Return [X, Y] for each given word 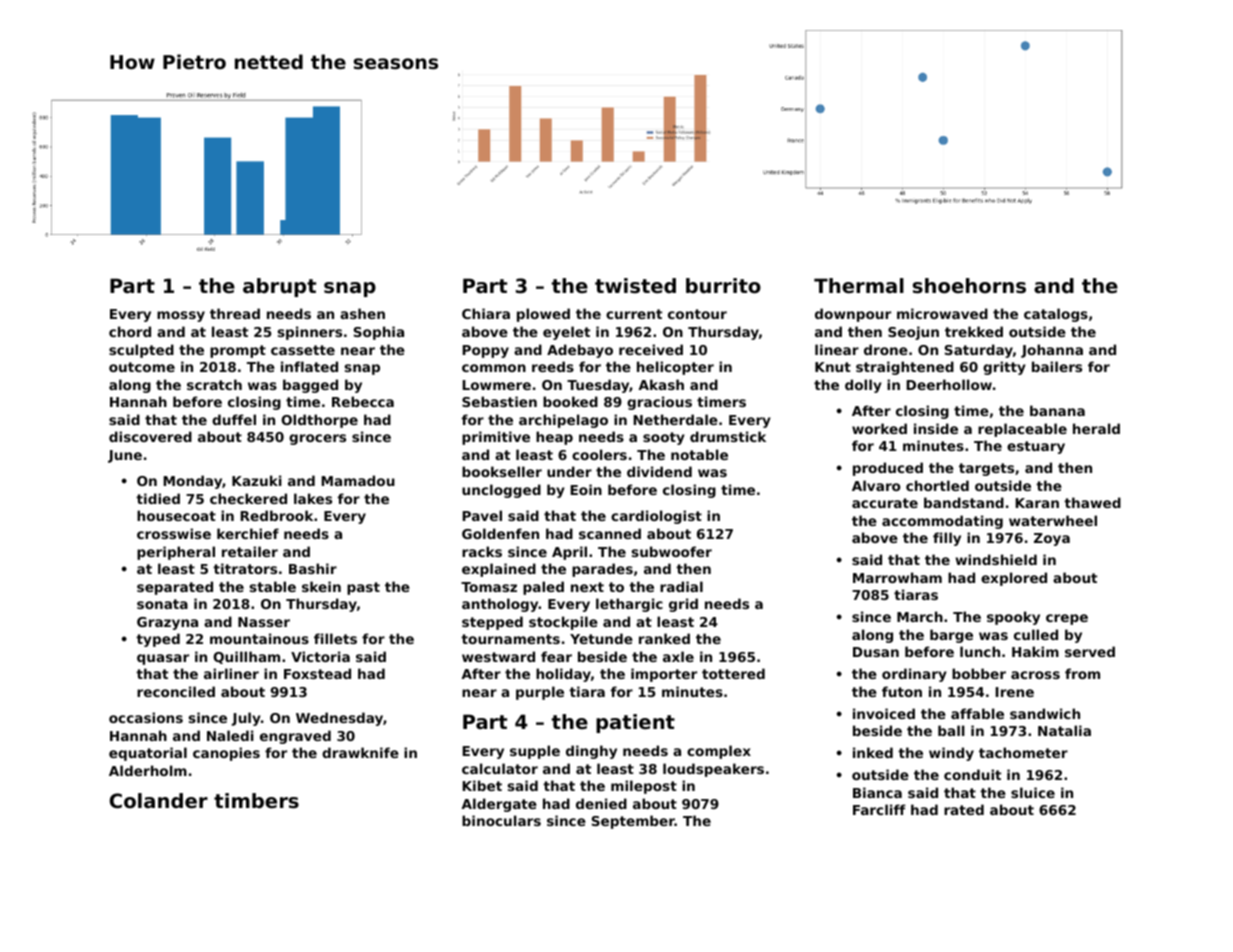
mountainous [259, 638]
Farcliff [879, 809]
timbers [256, 801]
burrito [723, 286]
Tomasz [489, 587]
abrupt [279, 287]
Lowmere [496, 385]
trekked [974, 331]
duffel [234, 419]
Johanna [1052, 351]
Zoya [1052, 539]
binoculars [501, 820]
